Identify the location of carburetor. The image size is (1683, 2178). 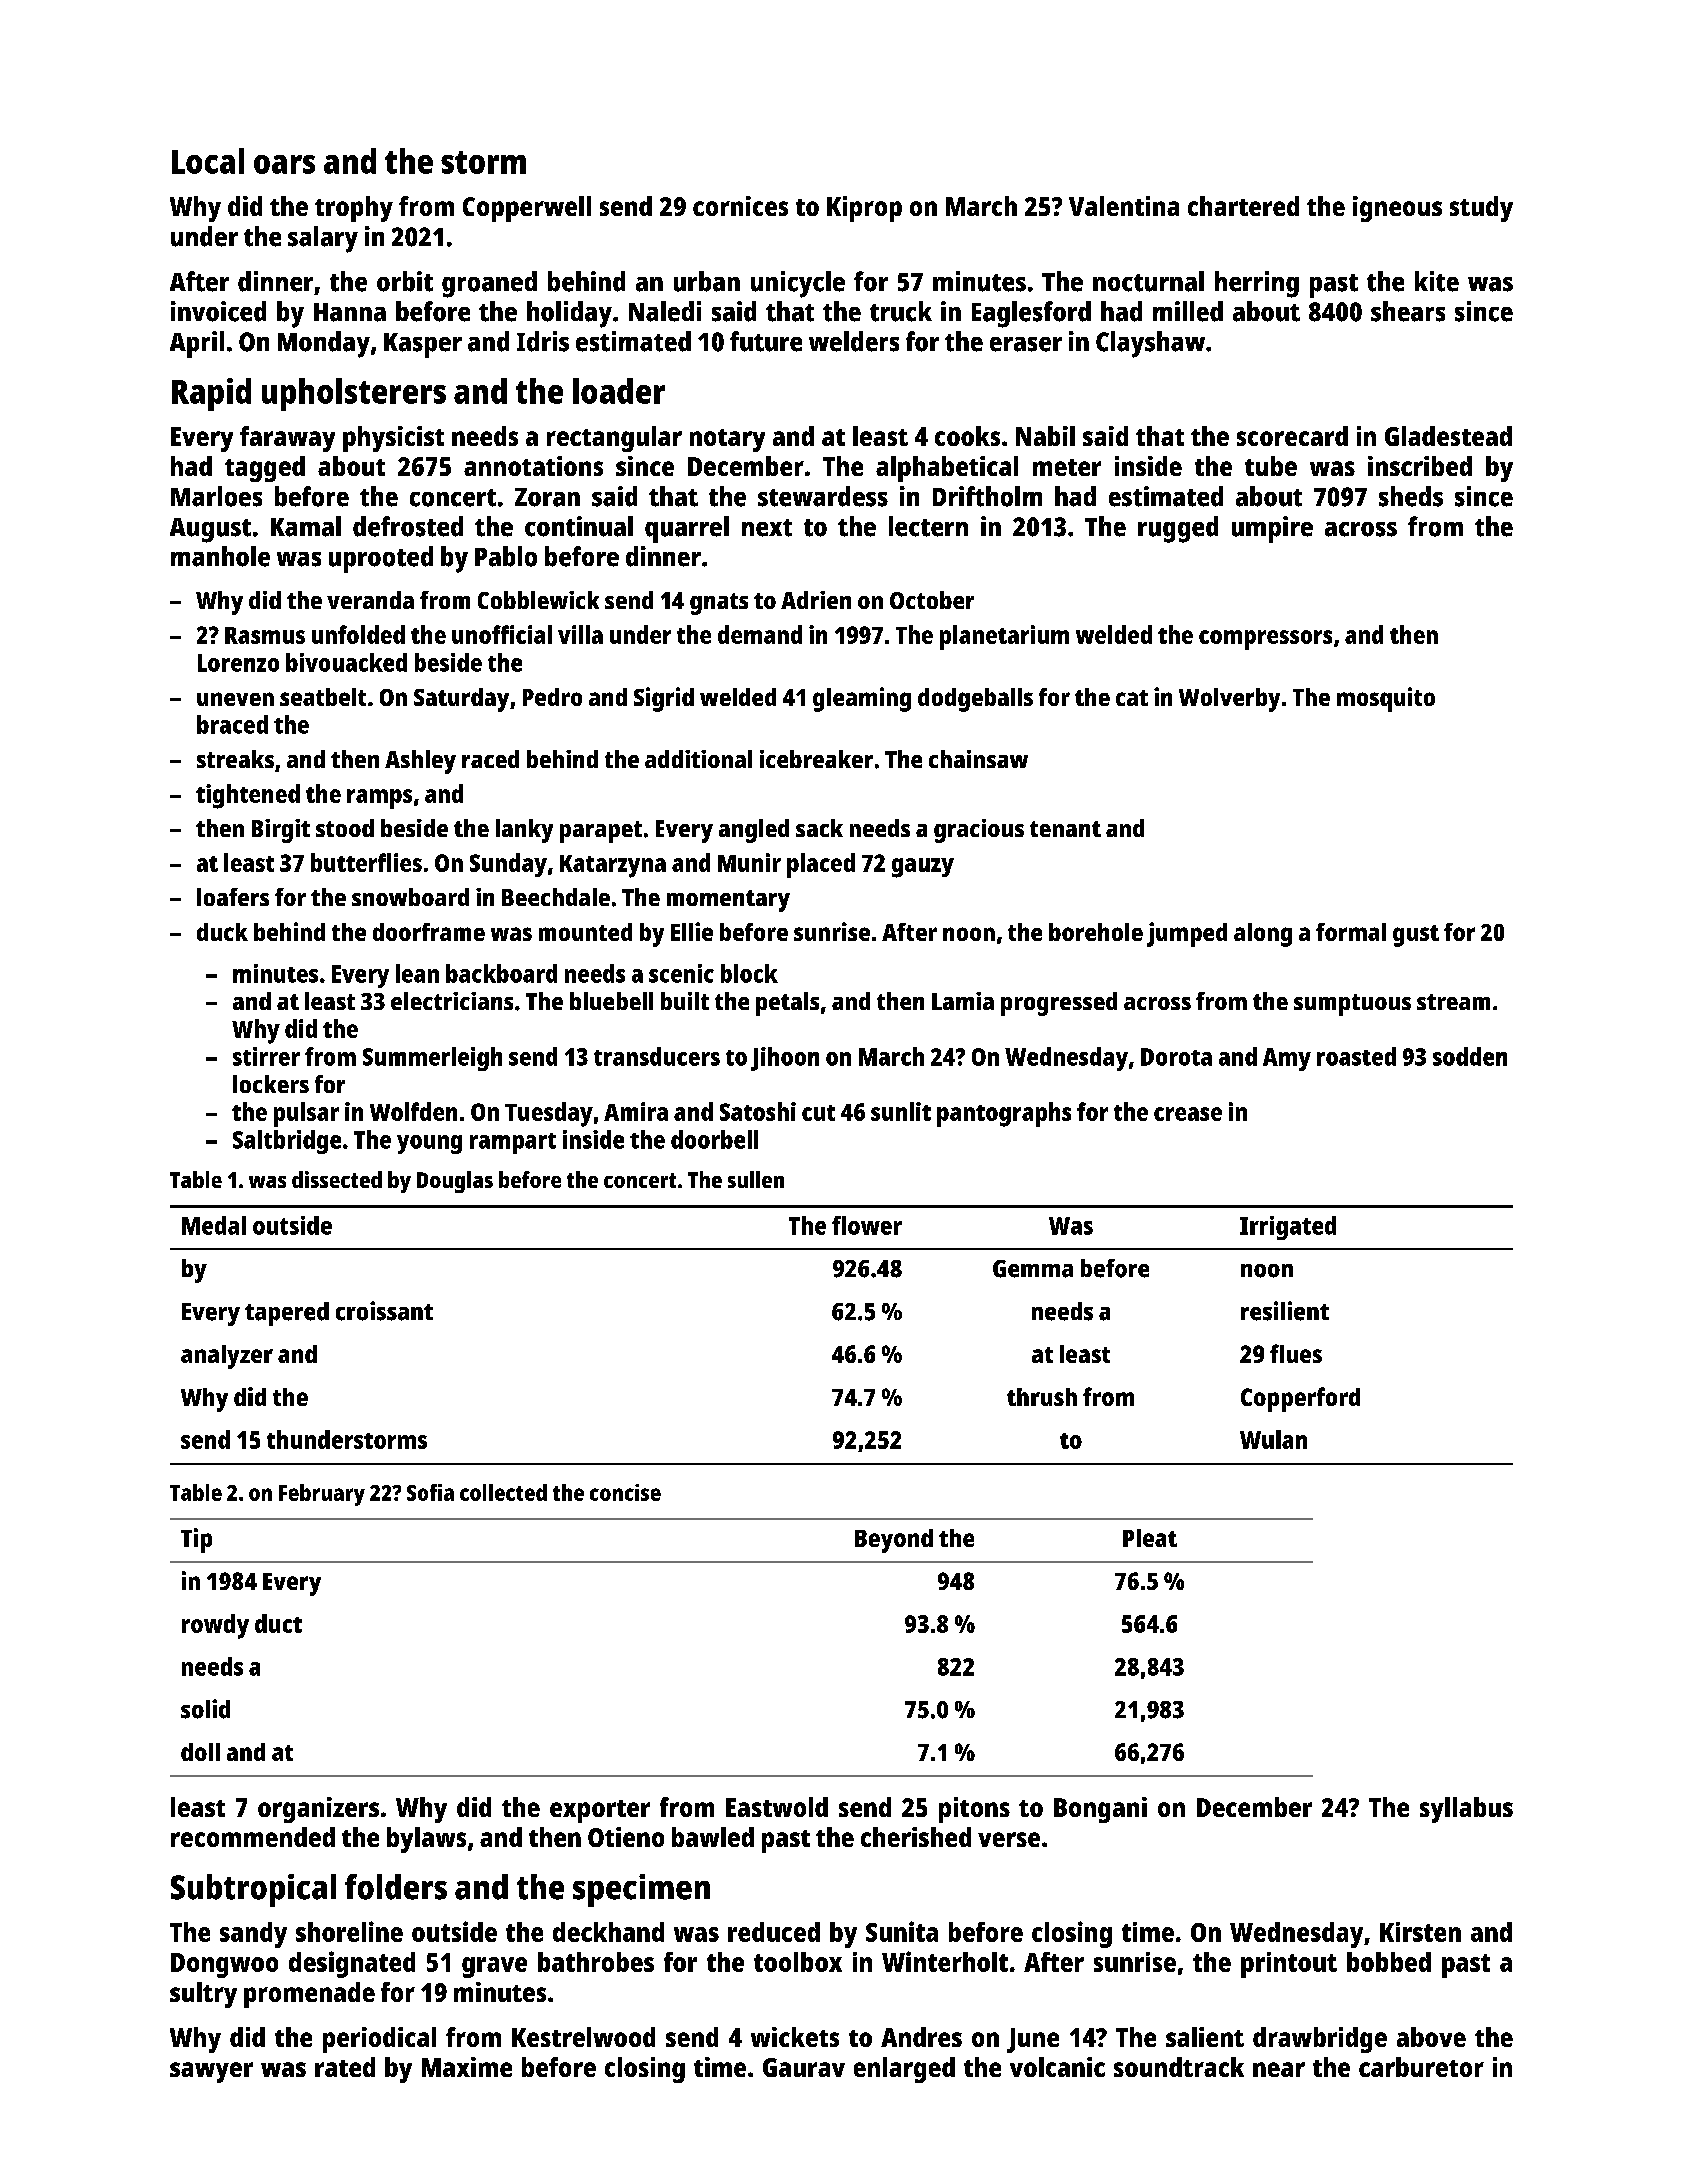
(1421, 2067).
